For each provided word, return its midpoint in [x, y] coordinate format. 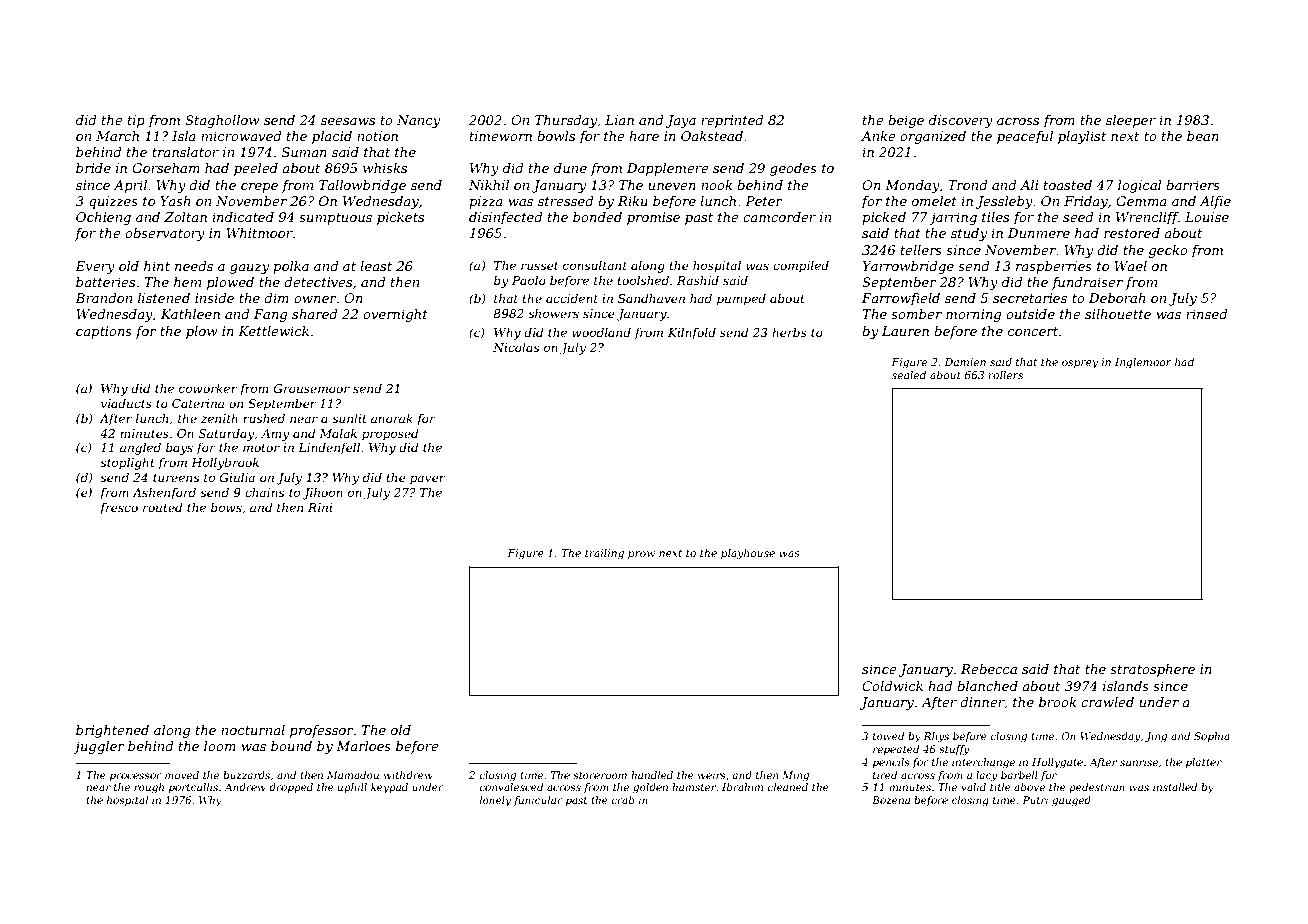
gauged [1071, 801]
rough [149, 788]
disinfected [505, 218]
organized [933, 137]
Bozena [891, 800]
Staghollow [222, 121]
